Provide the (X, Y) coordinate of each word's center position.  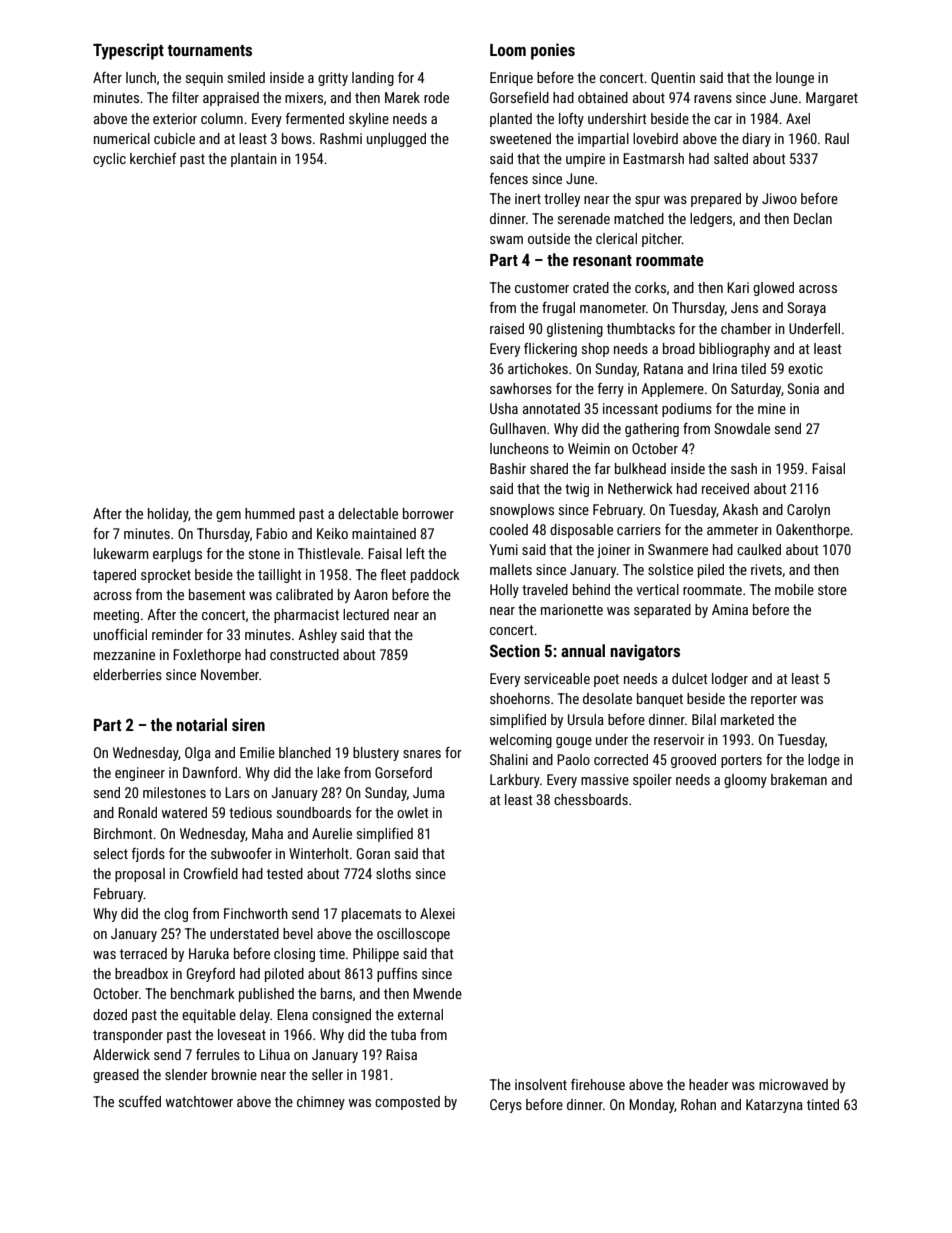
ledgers (711, 220)
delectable (368, 513)
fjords (148, 855)
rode (436, 97)
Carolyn (808, 511)
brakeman (799, 779)
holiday (168, 515)
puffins (397, 975)
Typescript (128, 51)
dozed (110, 1014)
